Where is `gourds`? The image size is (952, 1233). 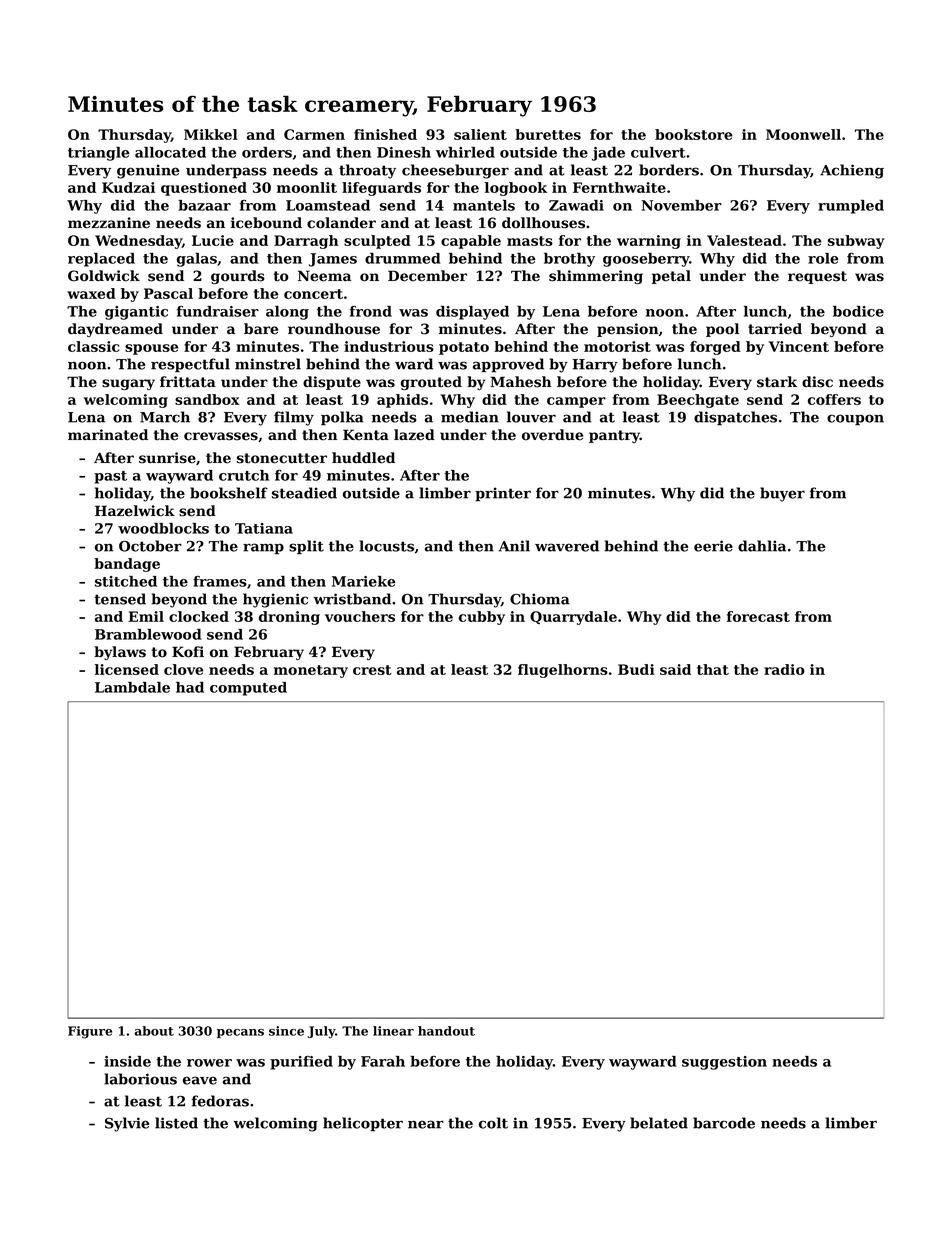
gourds is located at coordinates (238, 277).
